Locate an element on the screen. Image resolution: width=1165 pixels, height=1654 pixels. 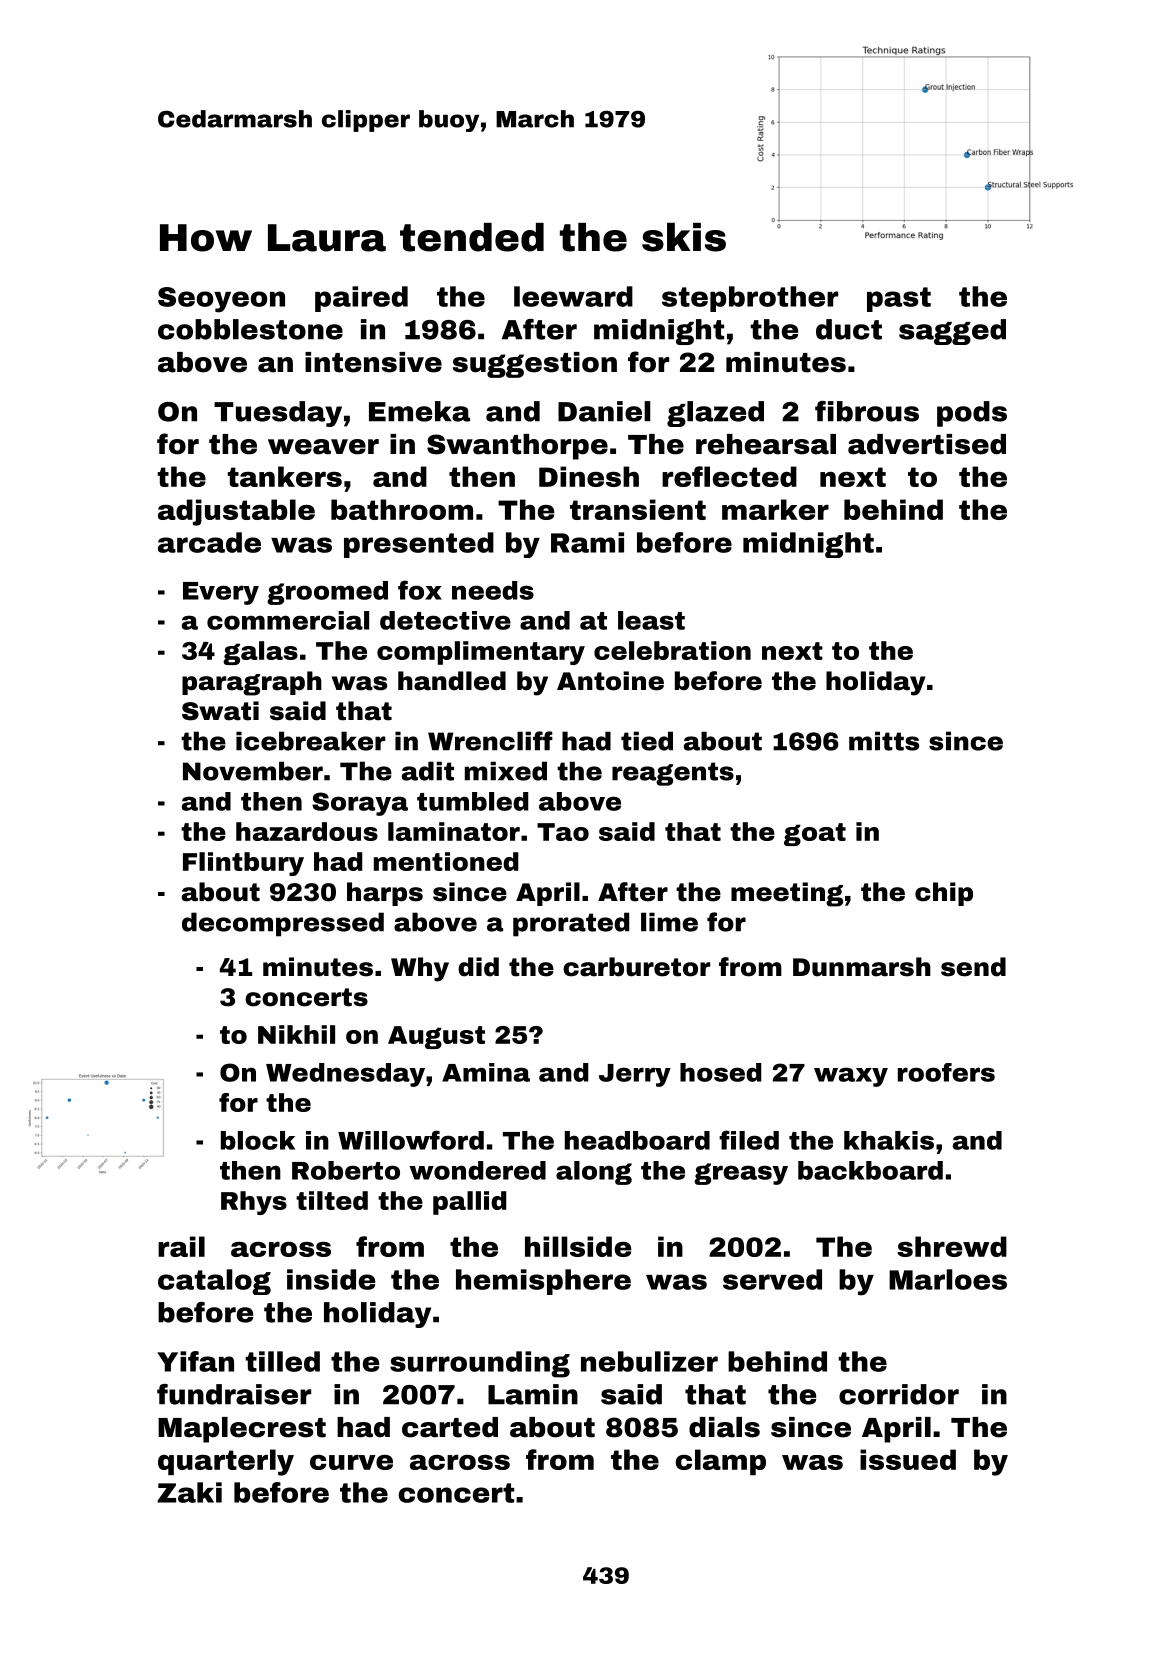
waxy is located at coordinates (851, 1077).
